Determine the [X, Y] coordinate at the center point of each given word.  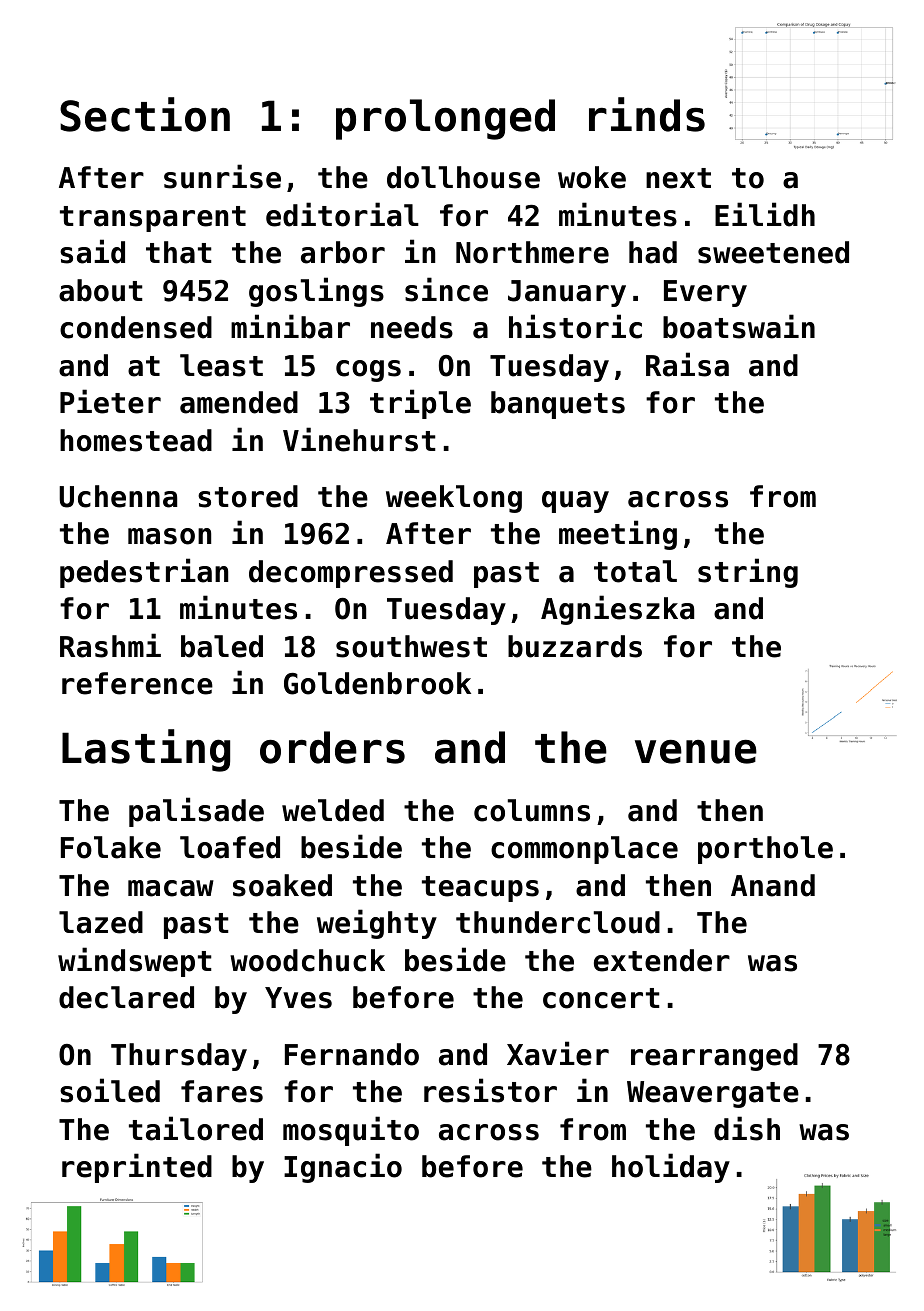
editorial [342, 214]
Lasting [146, 750]
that [179, 252]
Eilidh [765, 214]
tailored [196, 1128]
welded [333, 810]
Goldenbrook [377, 683]
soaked [282, 885]
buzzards [575, 646]
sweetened [773, 252]
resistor [490, 1090]
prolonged [445, 119]
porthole [765, 850]
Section [145, 114]
